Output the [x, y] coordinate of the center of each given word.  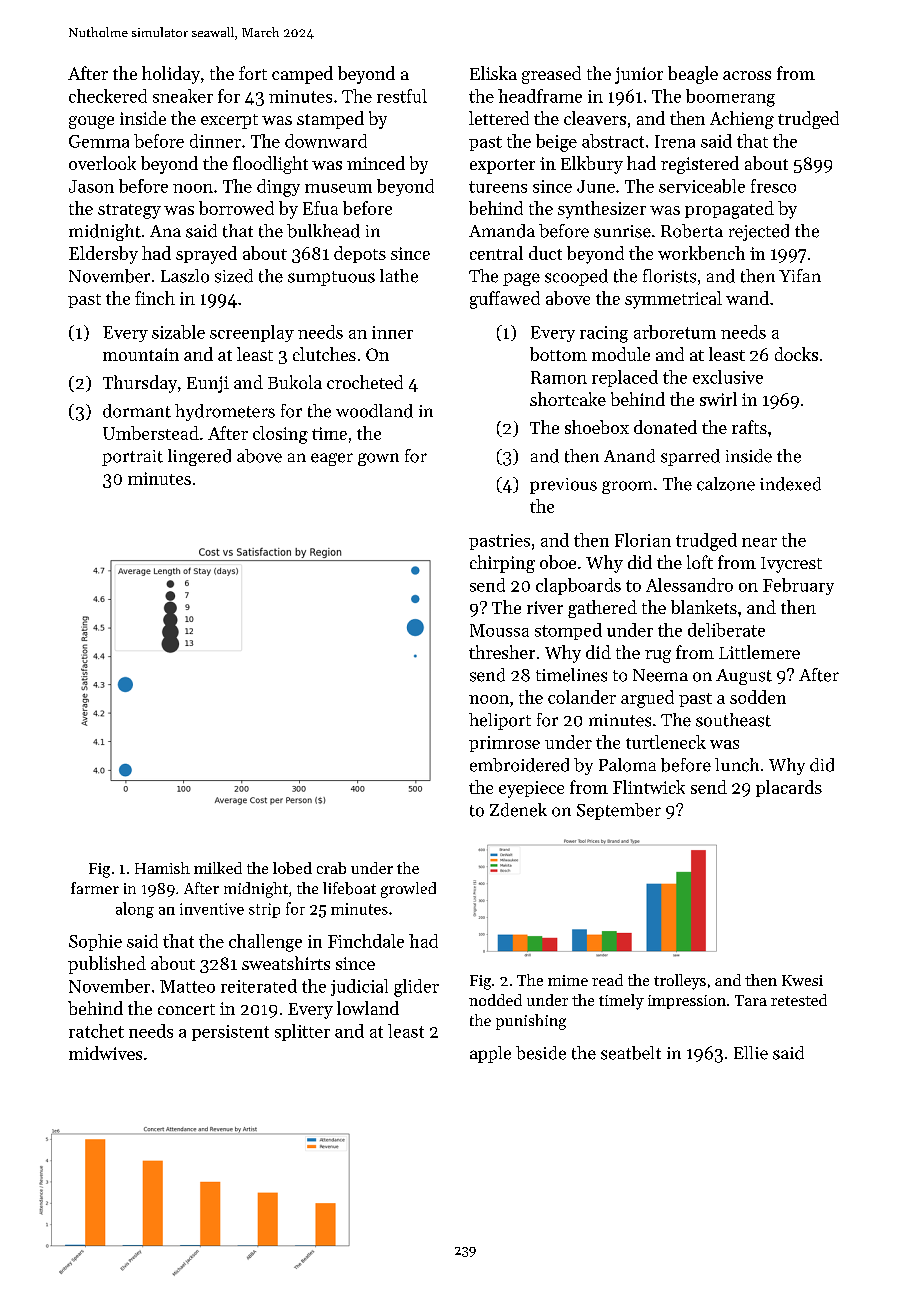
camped [302, 75]
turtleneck [666, 742]
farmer [95, 888]
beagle [693, 75]
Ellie [751, 1053]
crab [331, 868]
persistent [230, 1033]
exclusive [728, 377]
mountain [141, 354]
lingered [199, 457]
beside [541, 1053]
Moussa [499, 630]
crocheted [365, 382]
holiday [171, 75]
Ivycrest [791, 565]
